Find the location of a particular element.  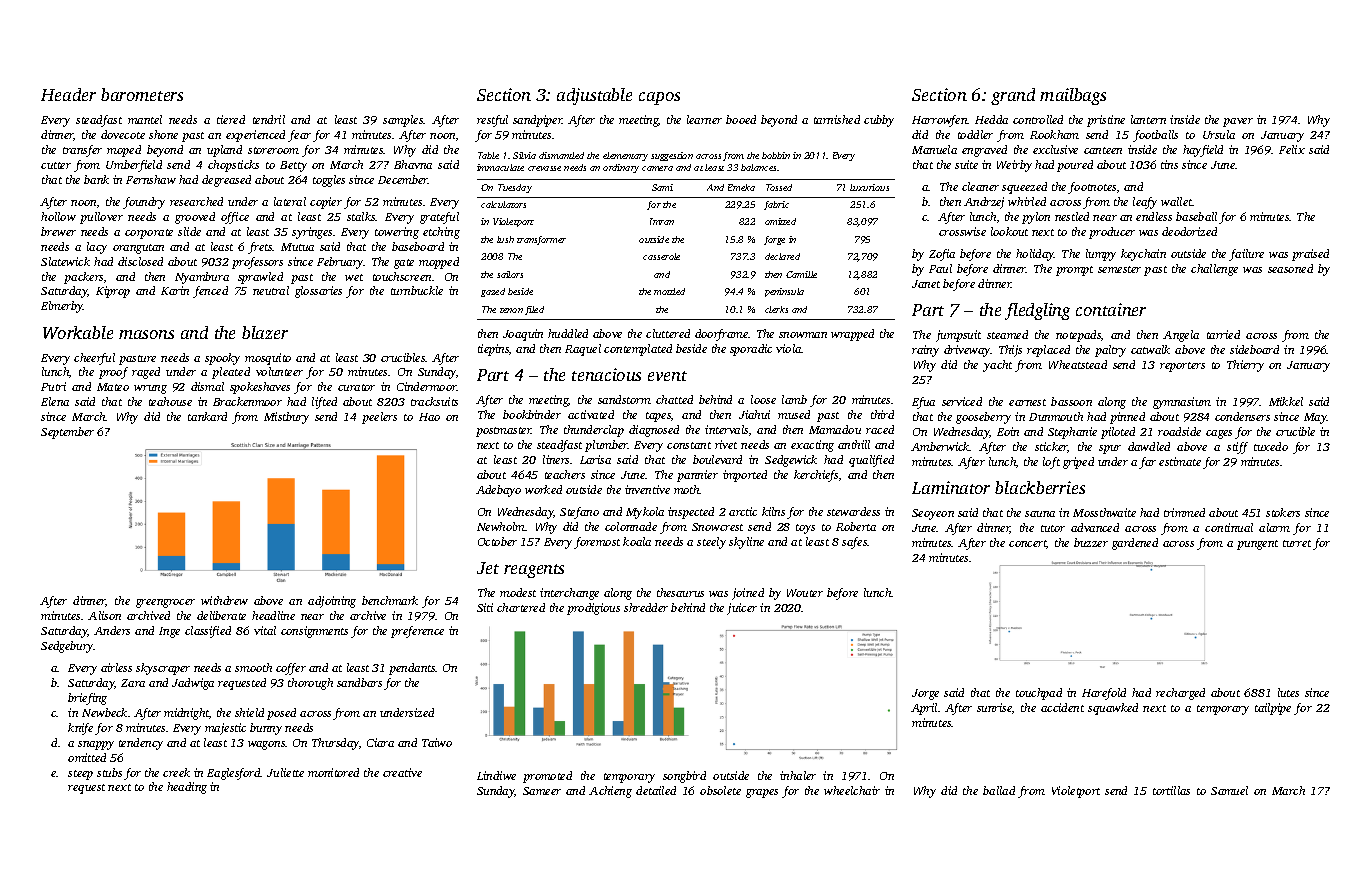

Felix is located at coordinates (1292, 149).
